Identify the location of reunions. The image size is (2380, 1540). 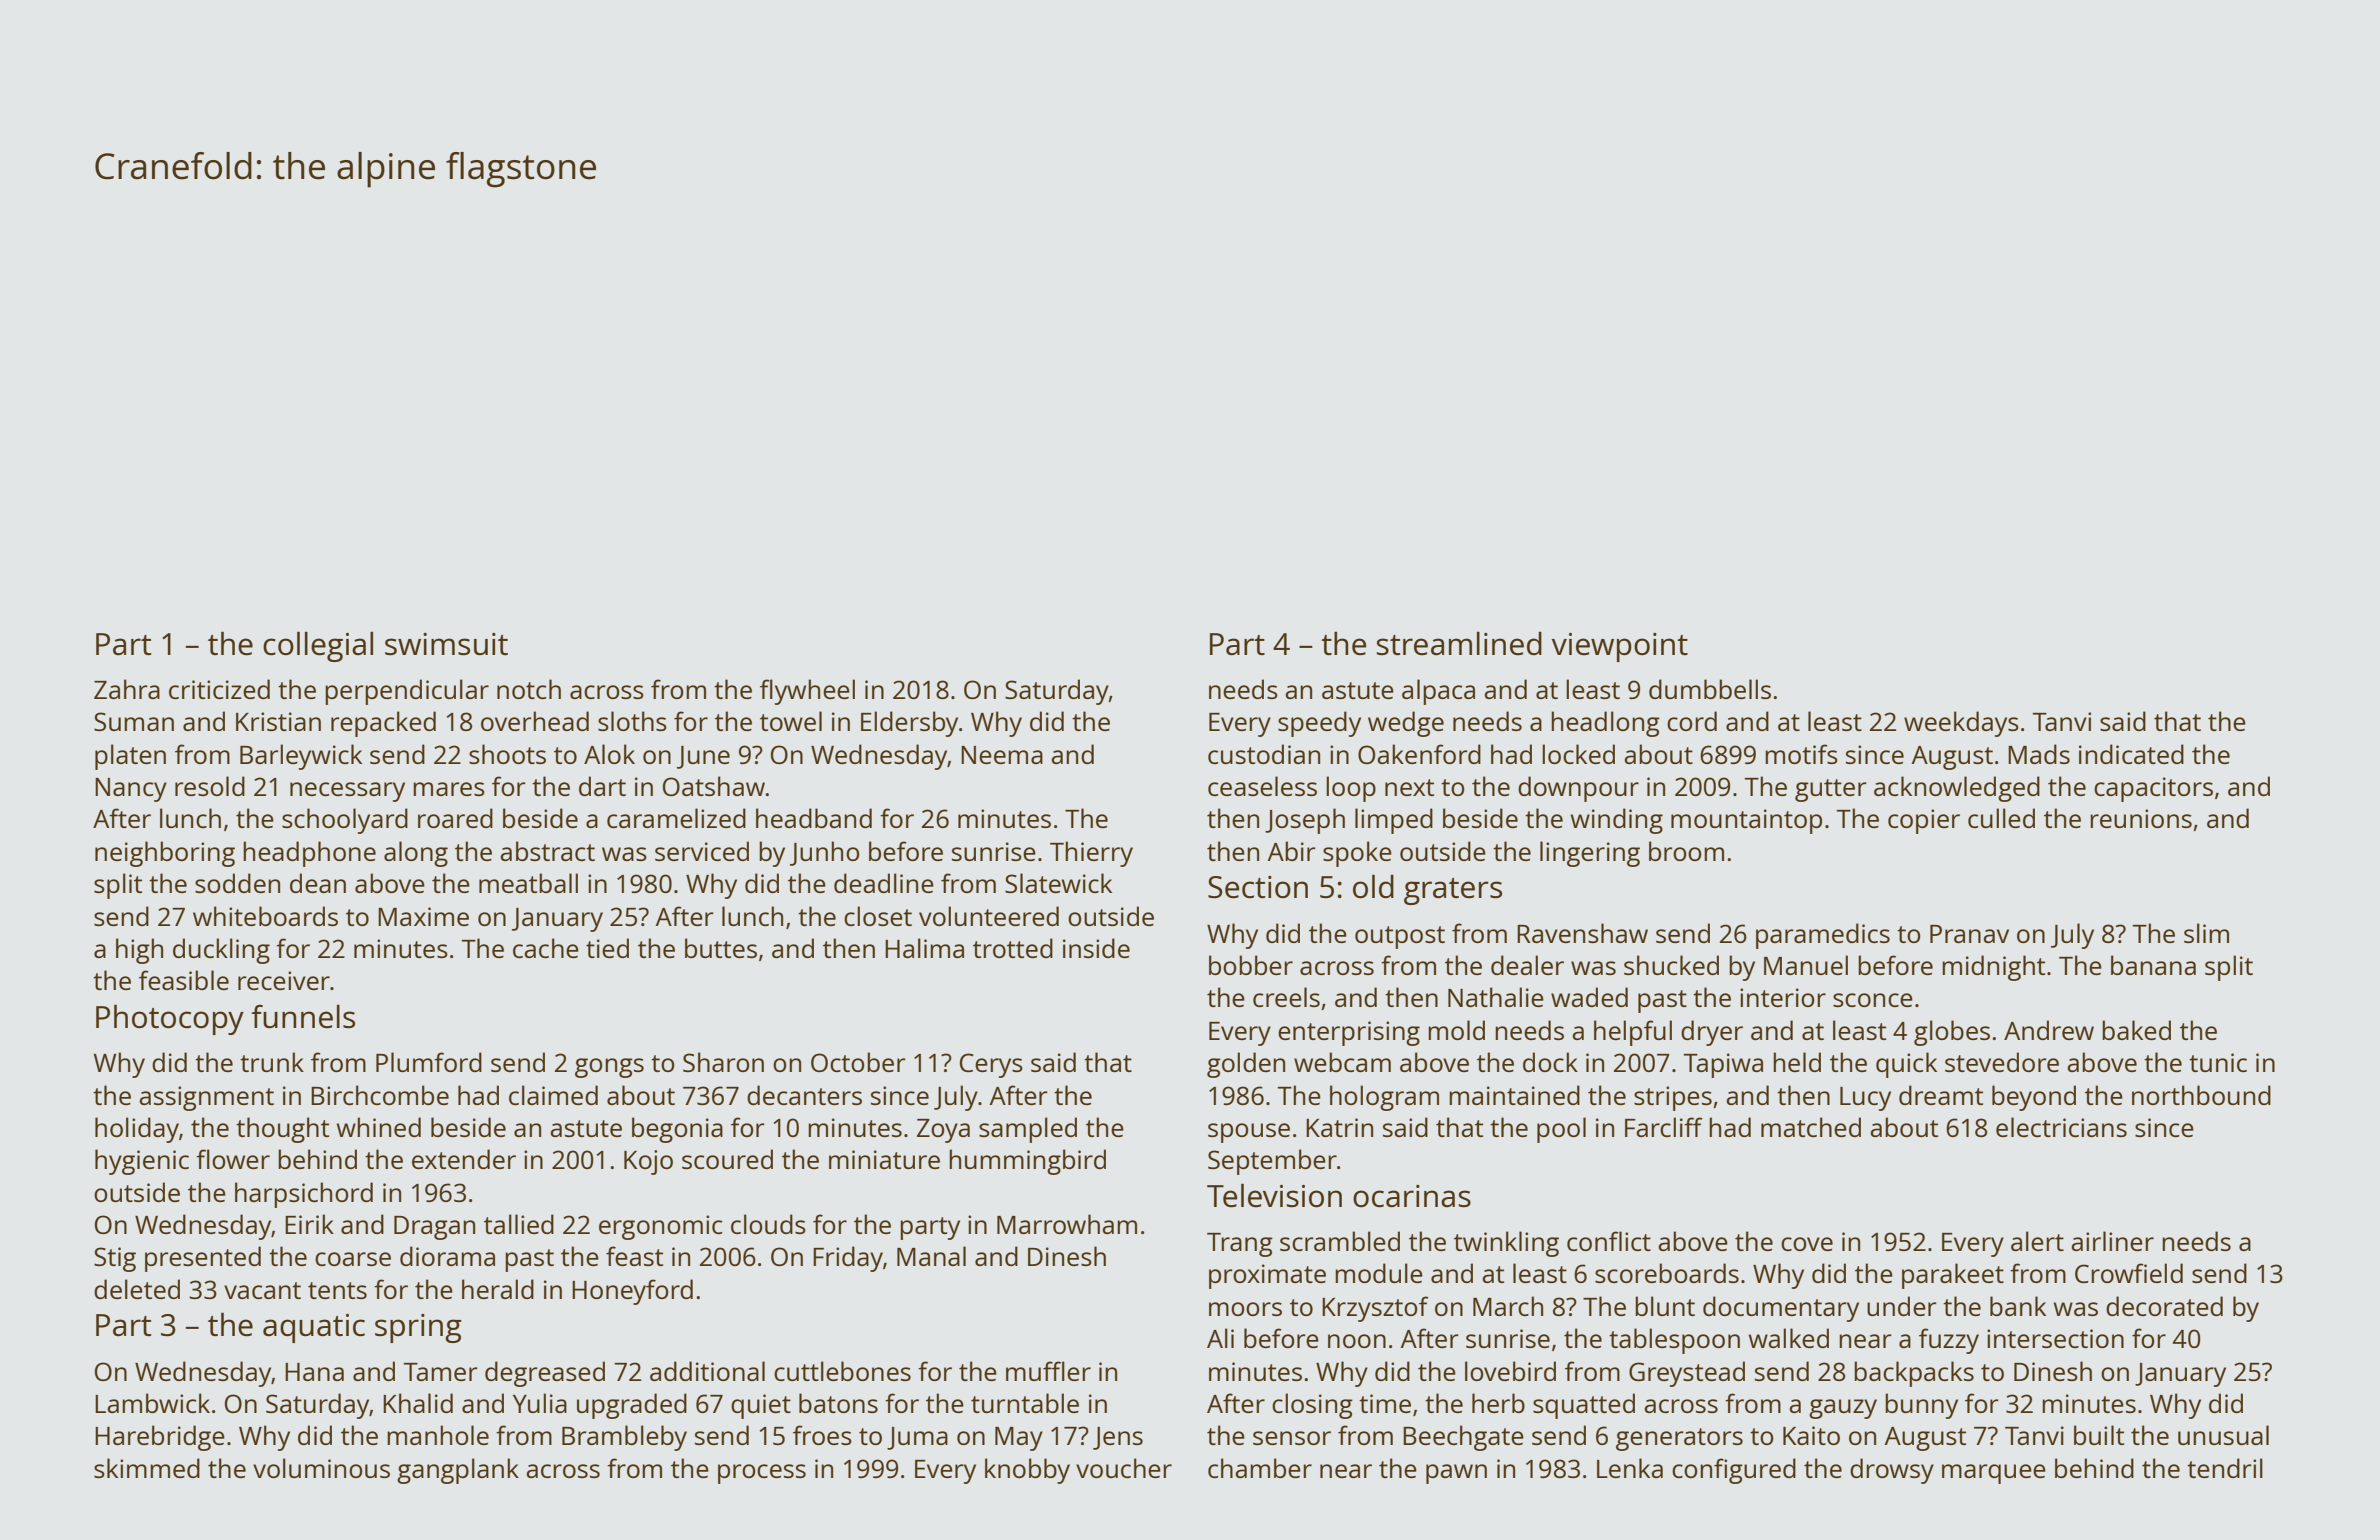
(2141, 818).
